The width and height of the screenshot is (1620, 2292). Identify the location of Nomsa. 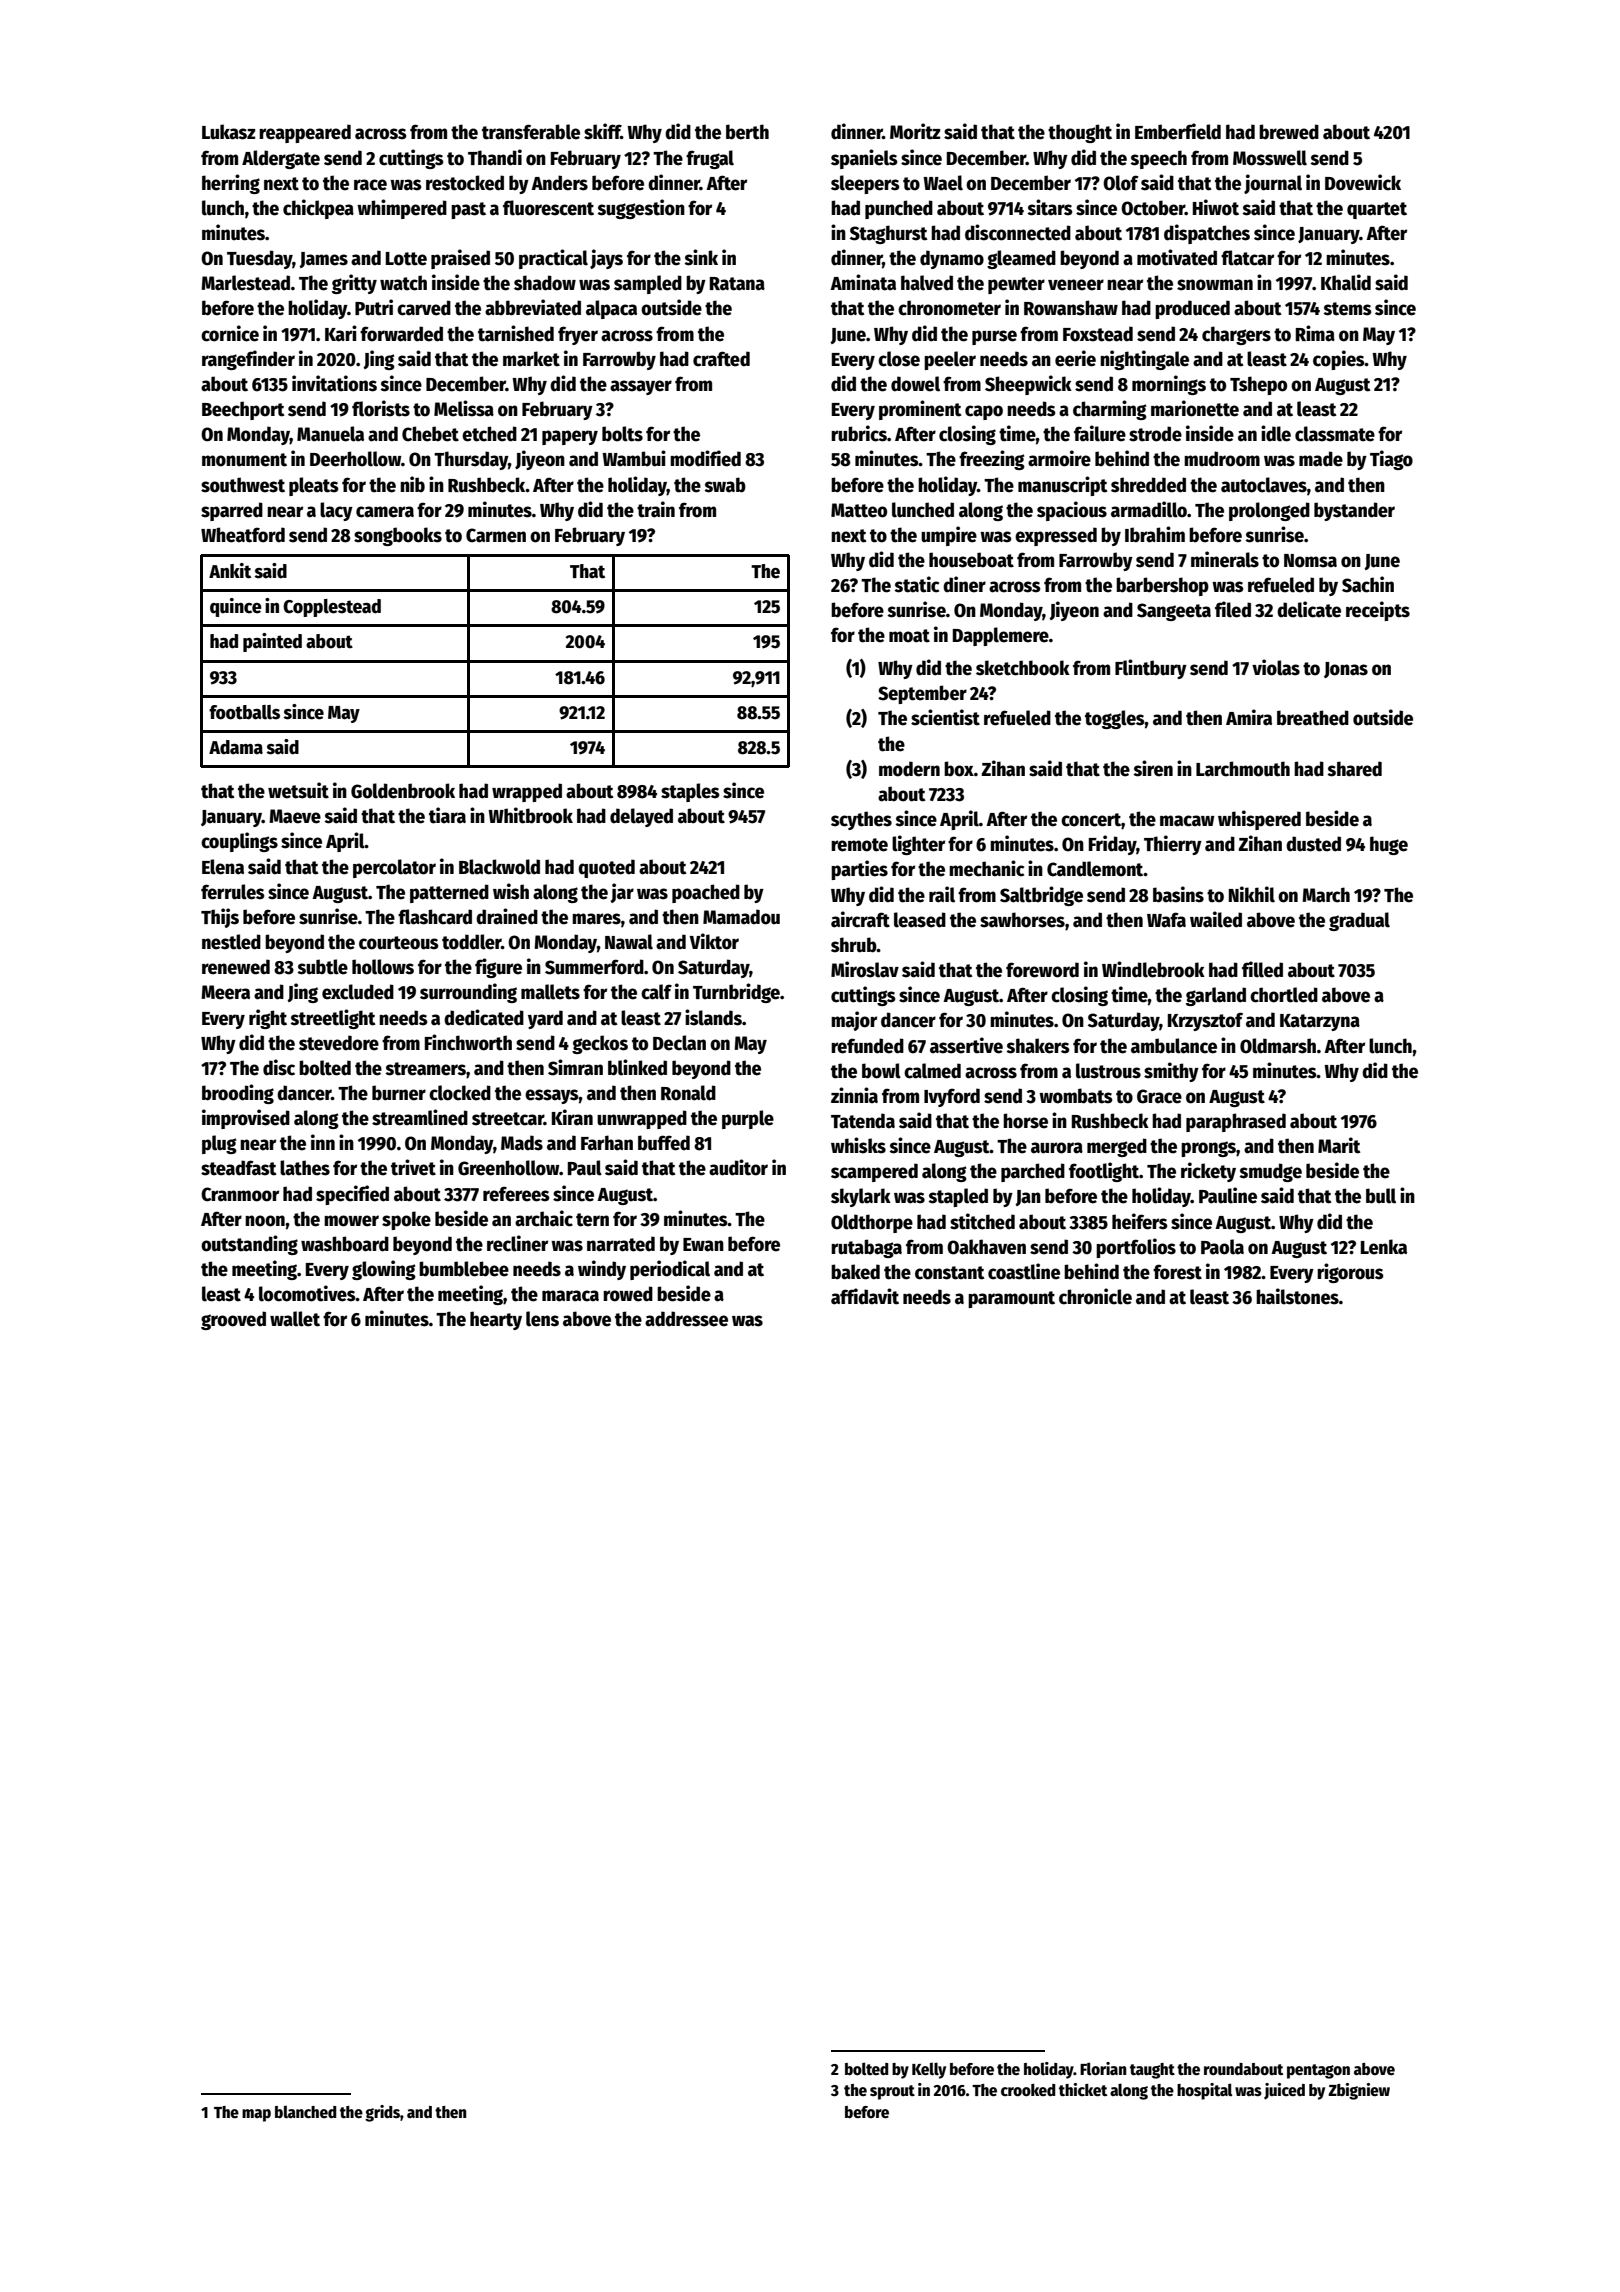
(1310, 561).
